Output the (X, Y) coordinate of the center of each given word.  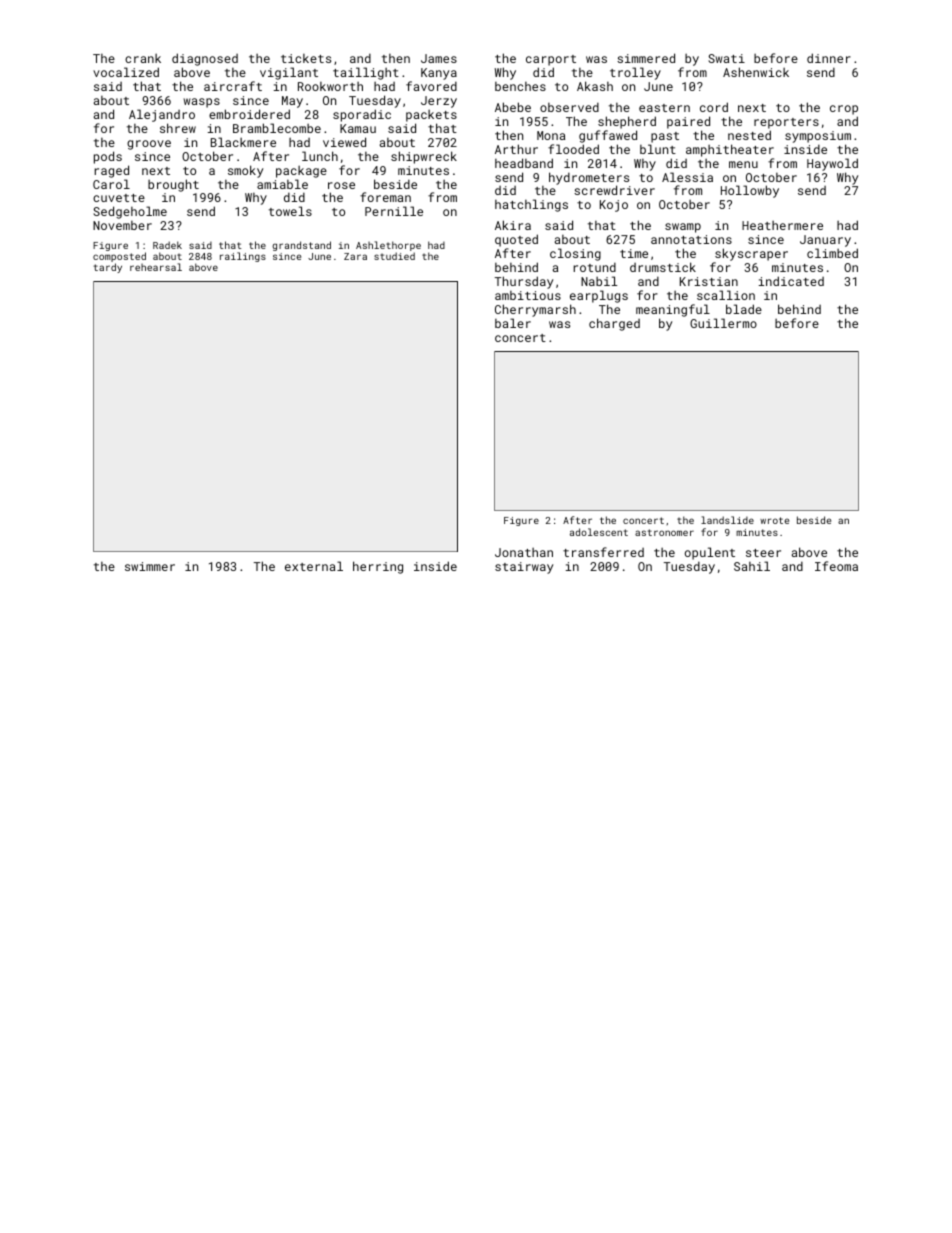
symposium (818, 137)
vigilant (289, 73)
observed (569, 107)
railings (243, 257)
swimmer (150, 566)
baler (513, 323)
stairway (524, 568)
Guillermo (723, 323)
